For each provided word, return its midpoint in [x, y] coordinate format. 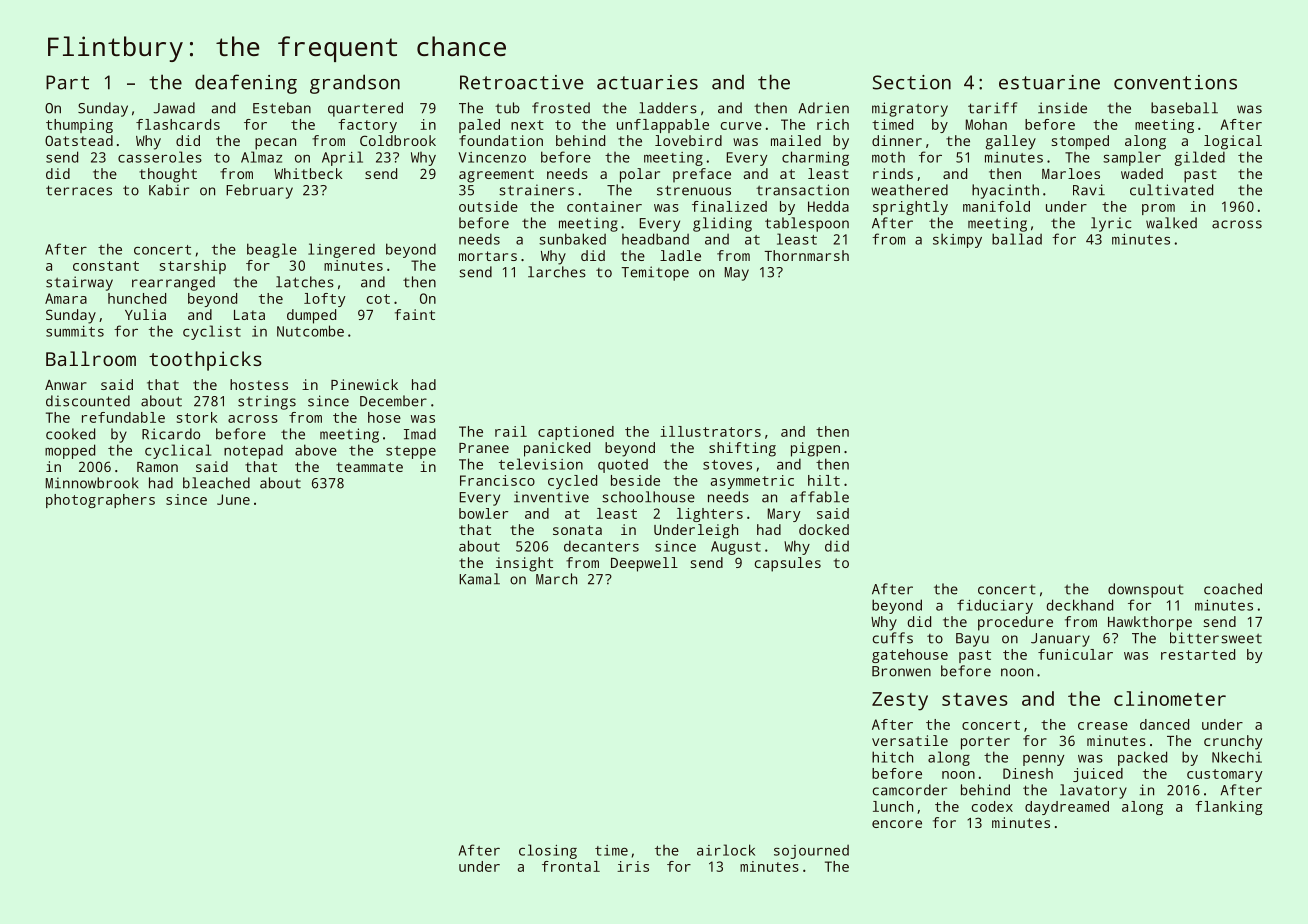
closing [548, 851]
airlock [726, 850]
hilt [824, 480]
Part [67, 82]
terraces [79, 190]
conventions [1175, 82]
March [556, 579]
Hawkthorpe [1150, 623]
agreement [496, 176]
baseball [1184, 108]
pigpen [815, 449]
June [233, 499]
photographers [100, 501]
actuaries [647, 82]
